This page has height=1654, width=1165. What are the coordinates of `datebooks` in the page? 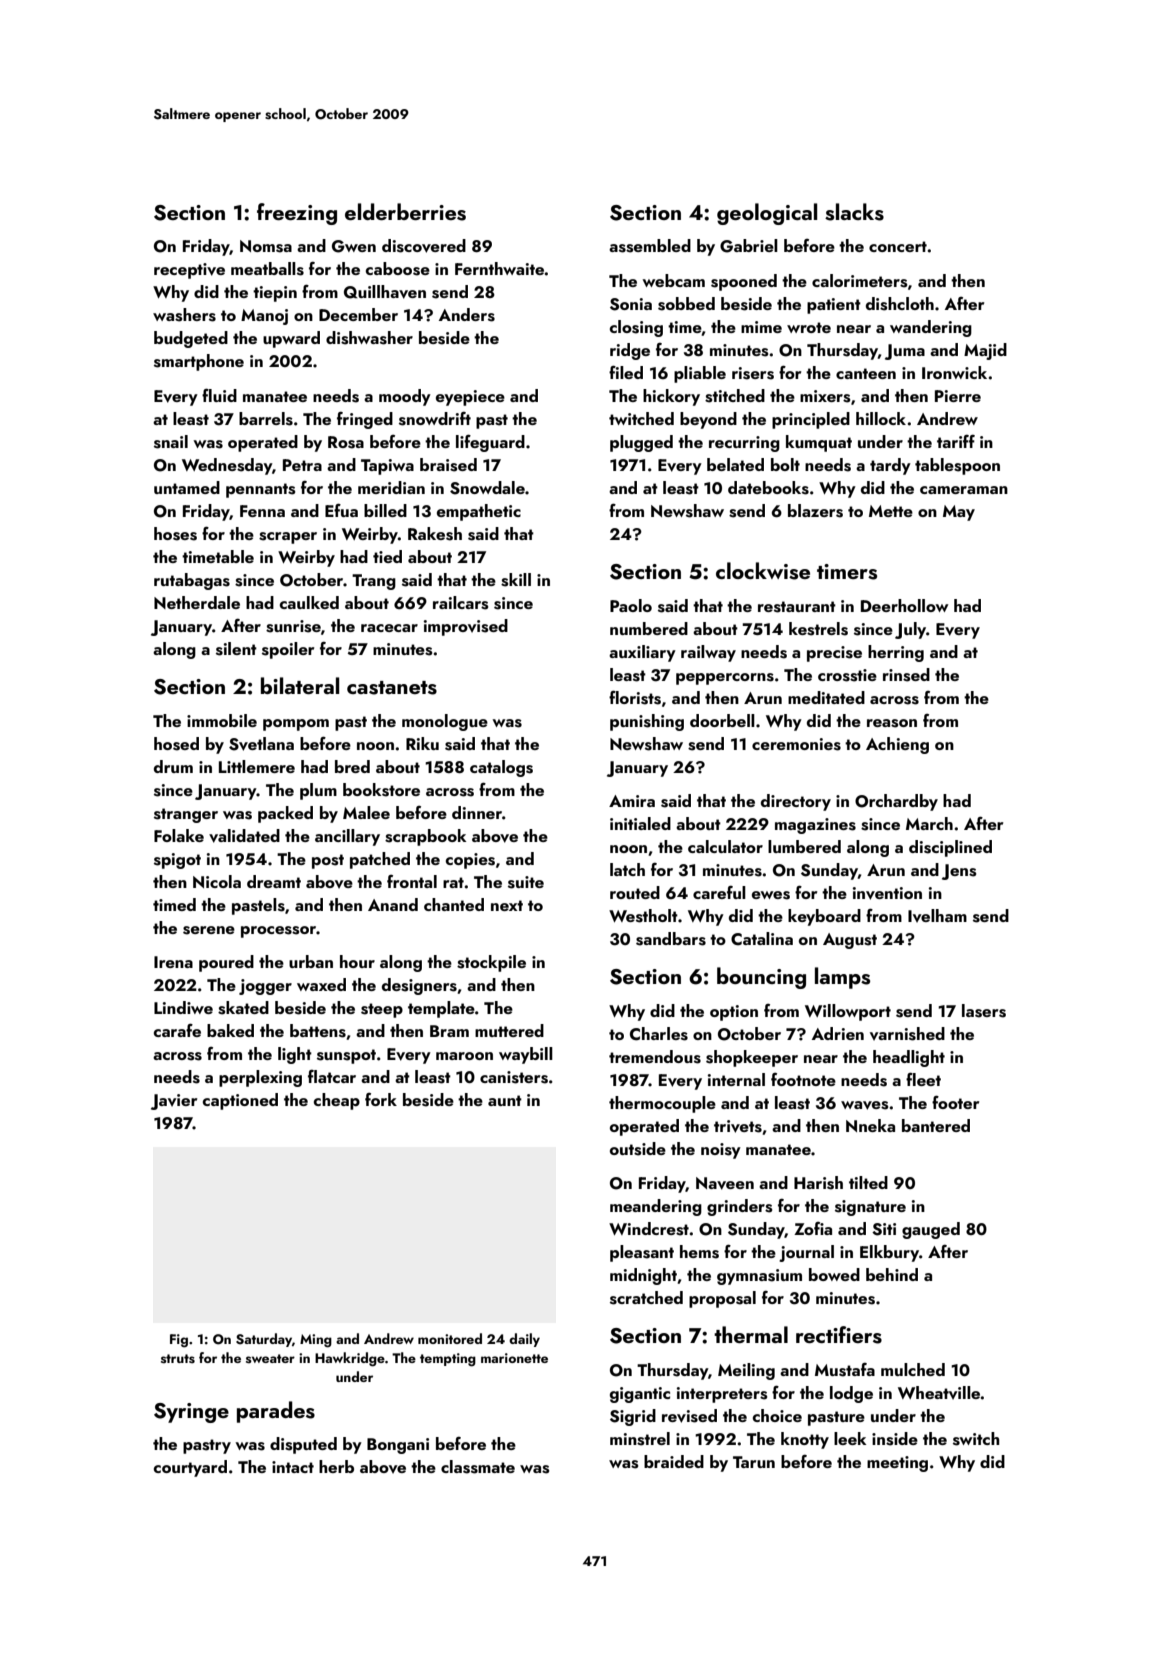 It's located at (768, 488).
